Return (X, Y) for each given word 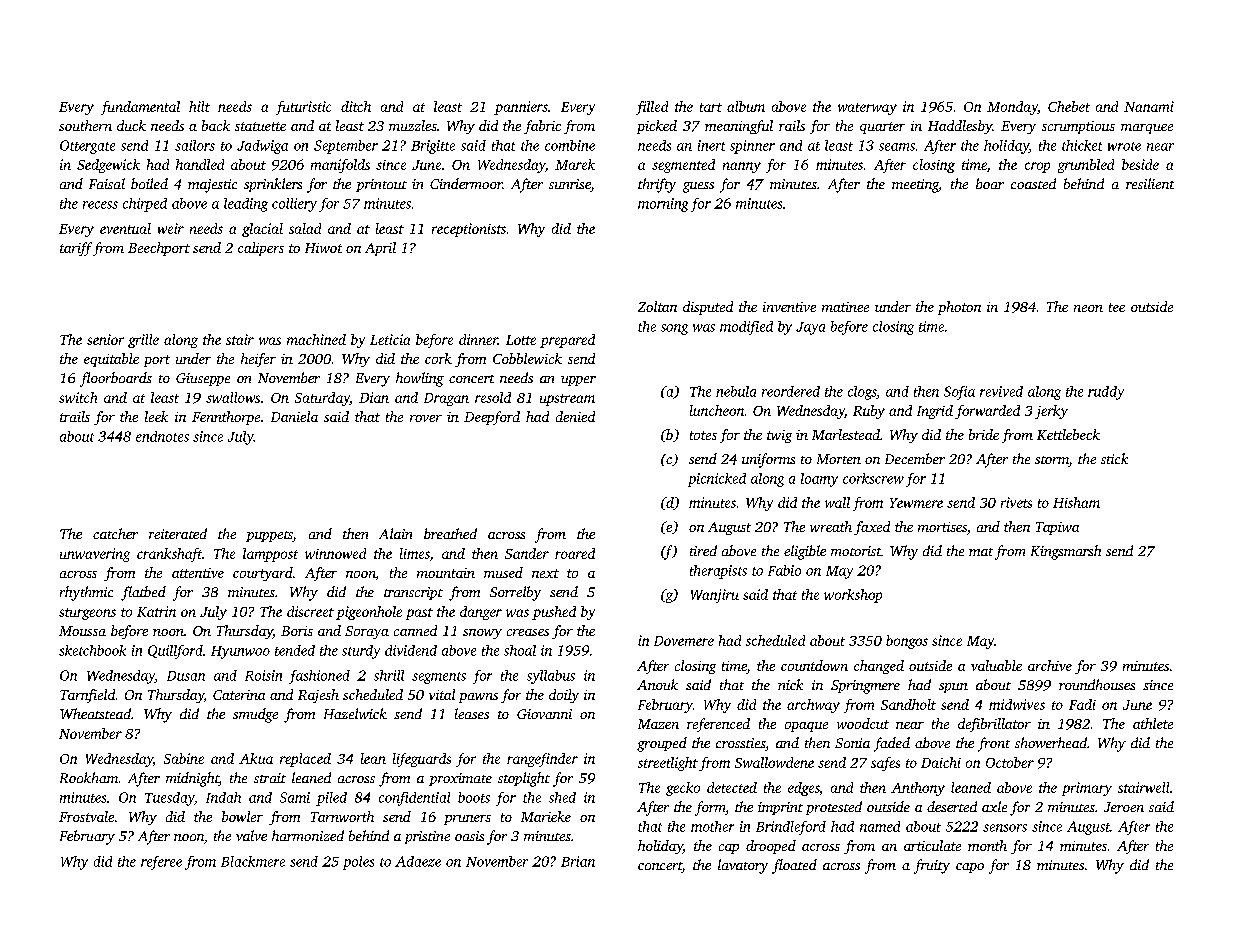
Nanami (1149, 106)
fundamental (140, 108)
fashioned (319, 677)
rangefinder (542, 760)
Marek (575, 164)
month (987, 845)
